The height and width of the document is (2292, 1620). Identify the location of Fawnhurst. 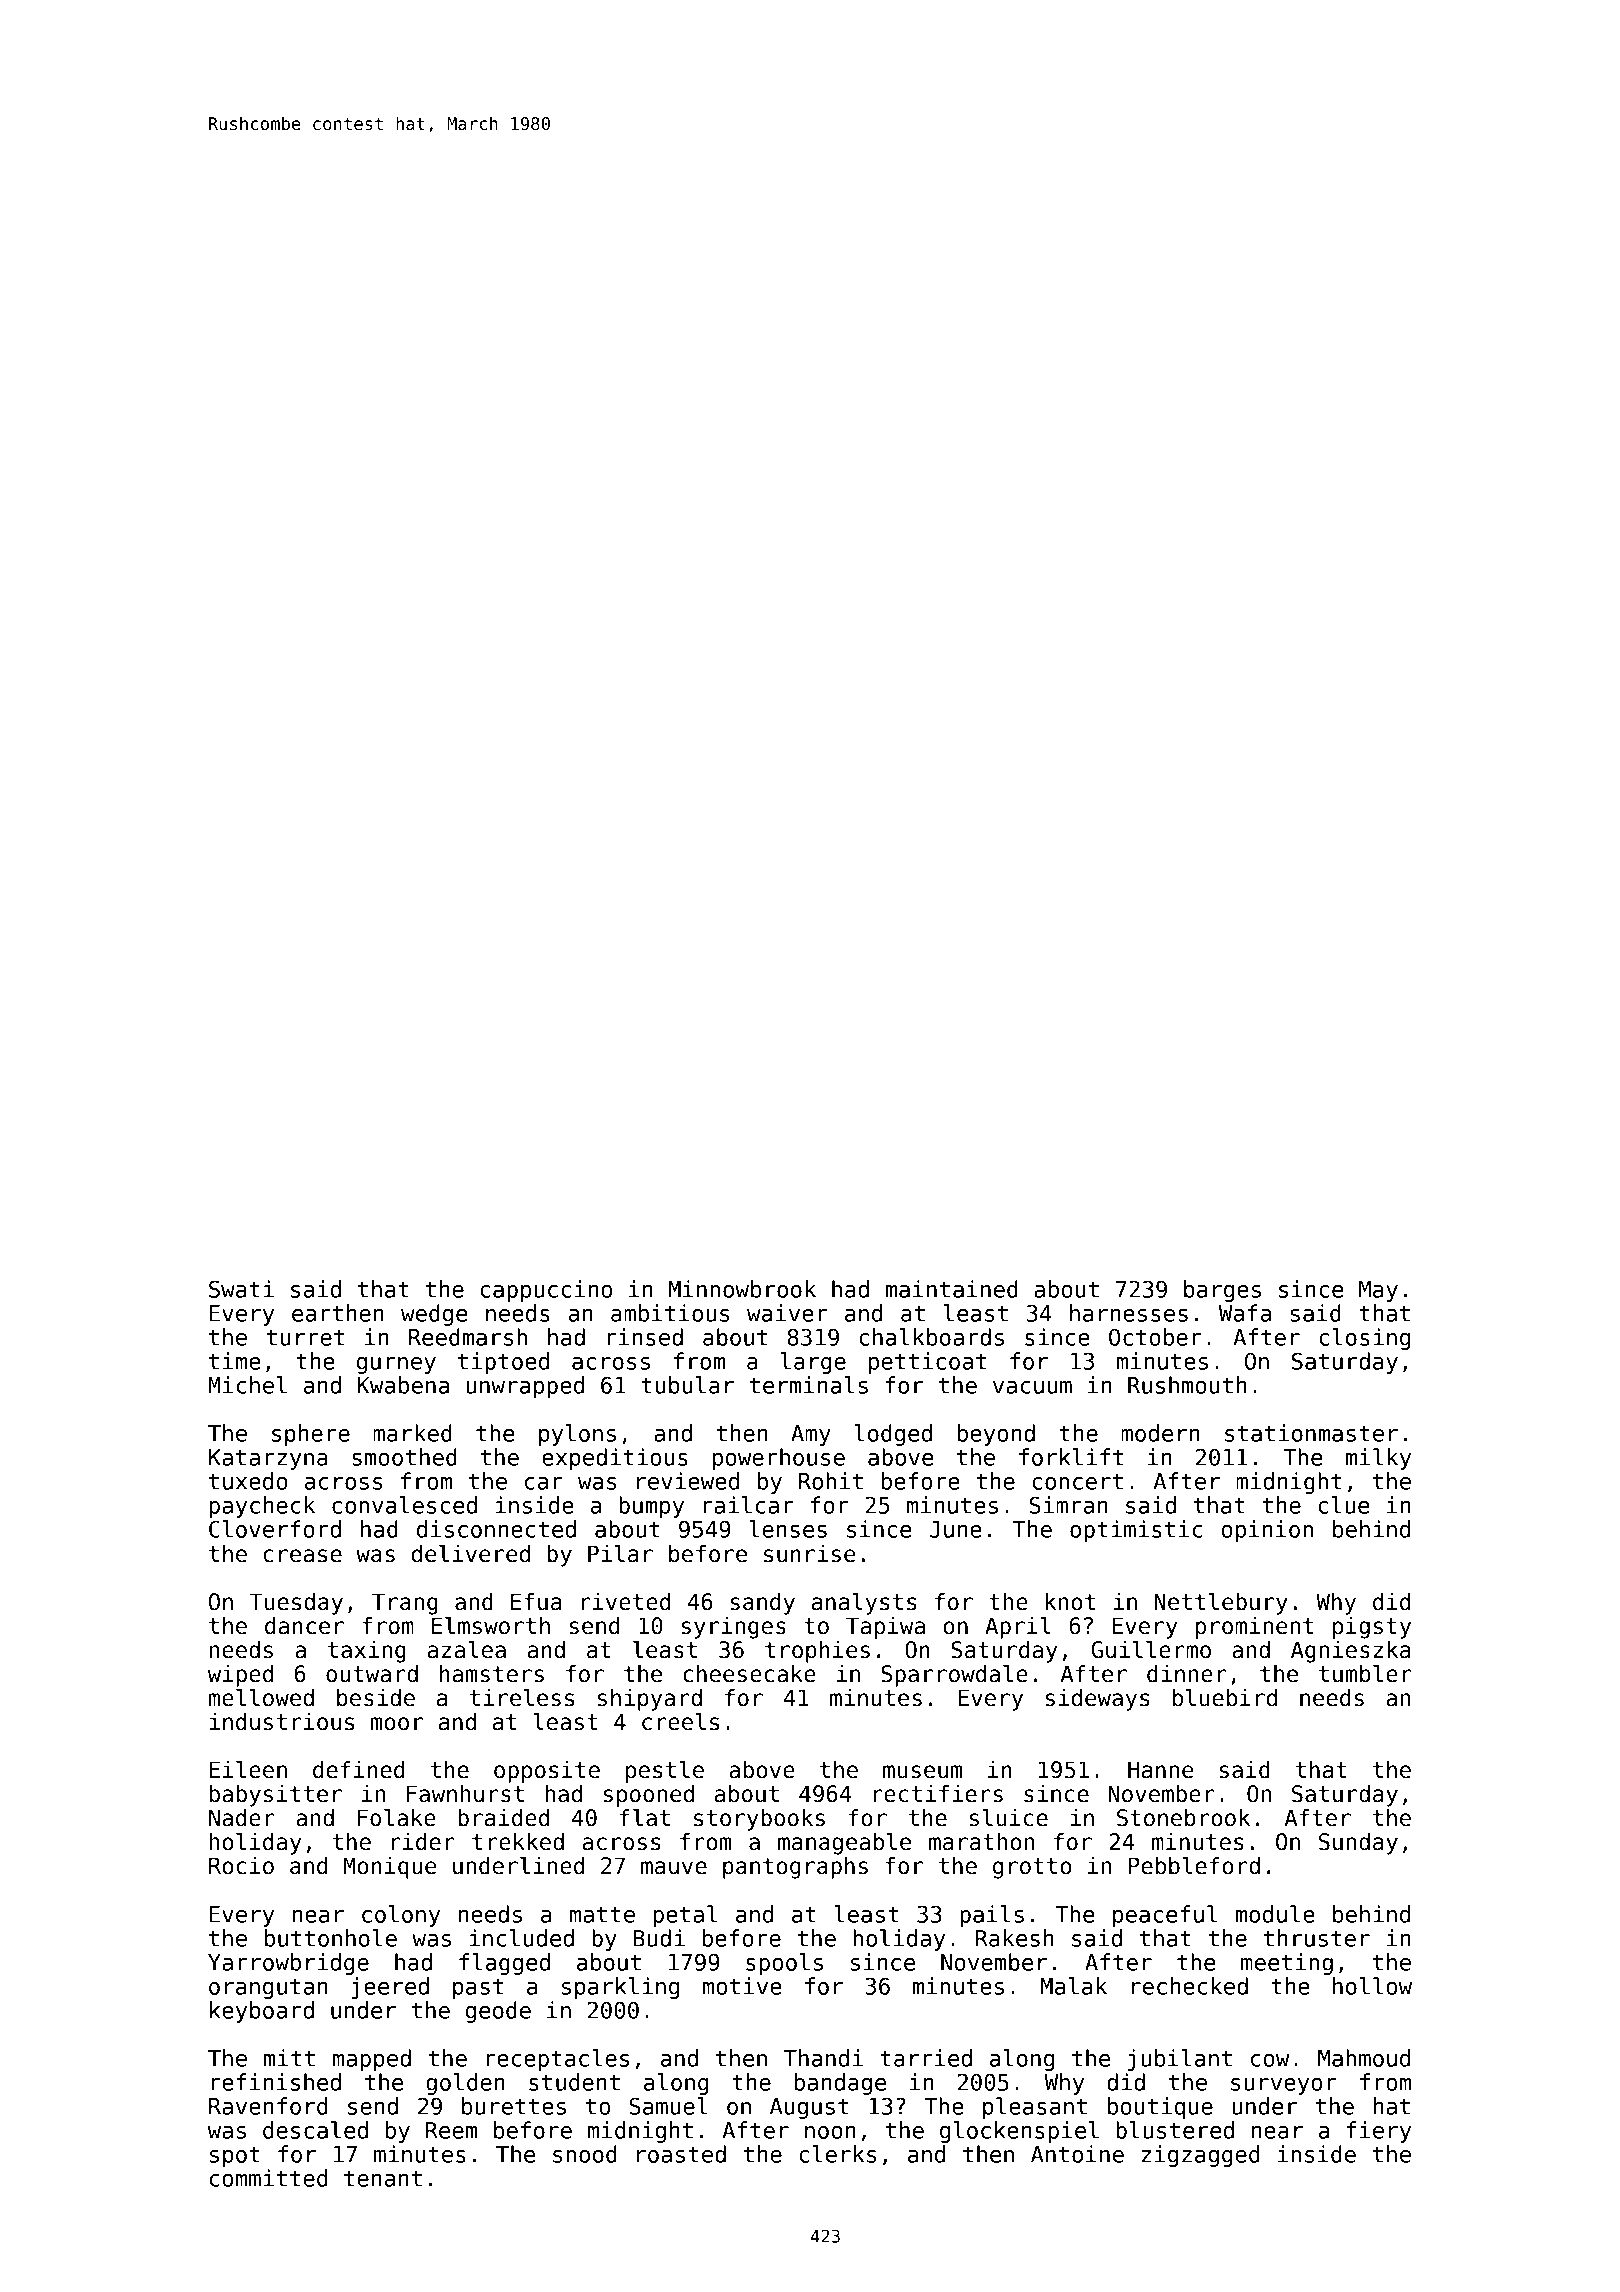
(465, 1794).
